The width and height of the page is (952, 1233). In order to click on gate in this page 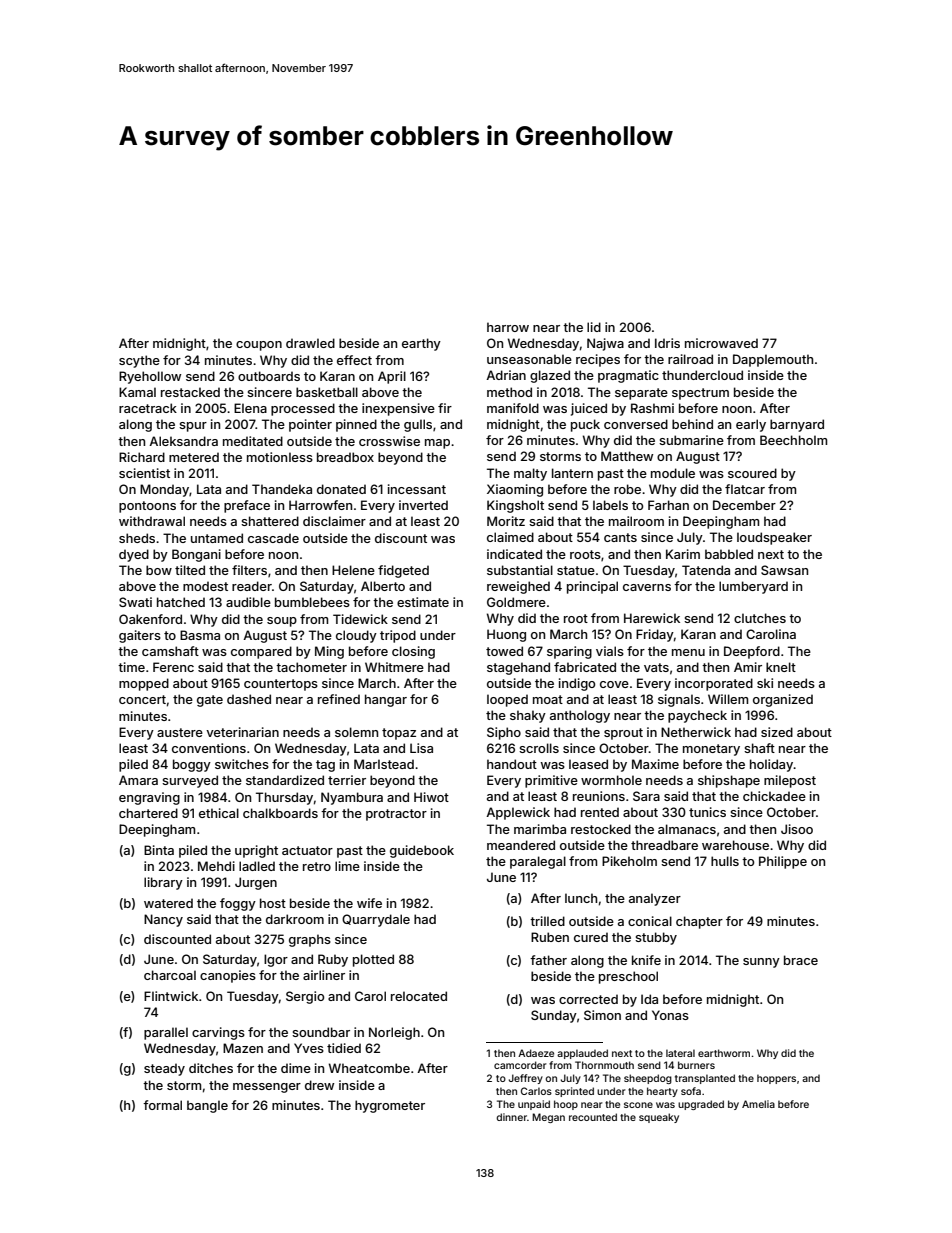, I will do `click(210, 701)`.
